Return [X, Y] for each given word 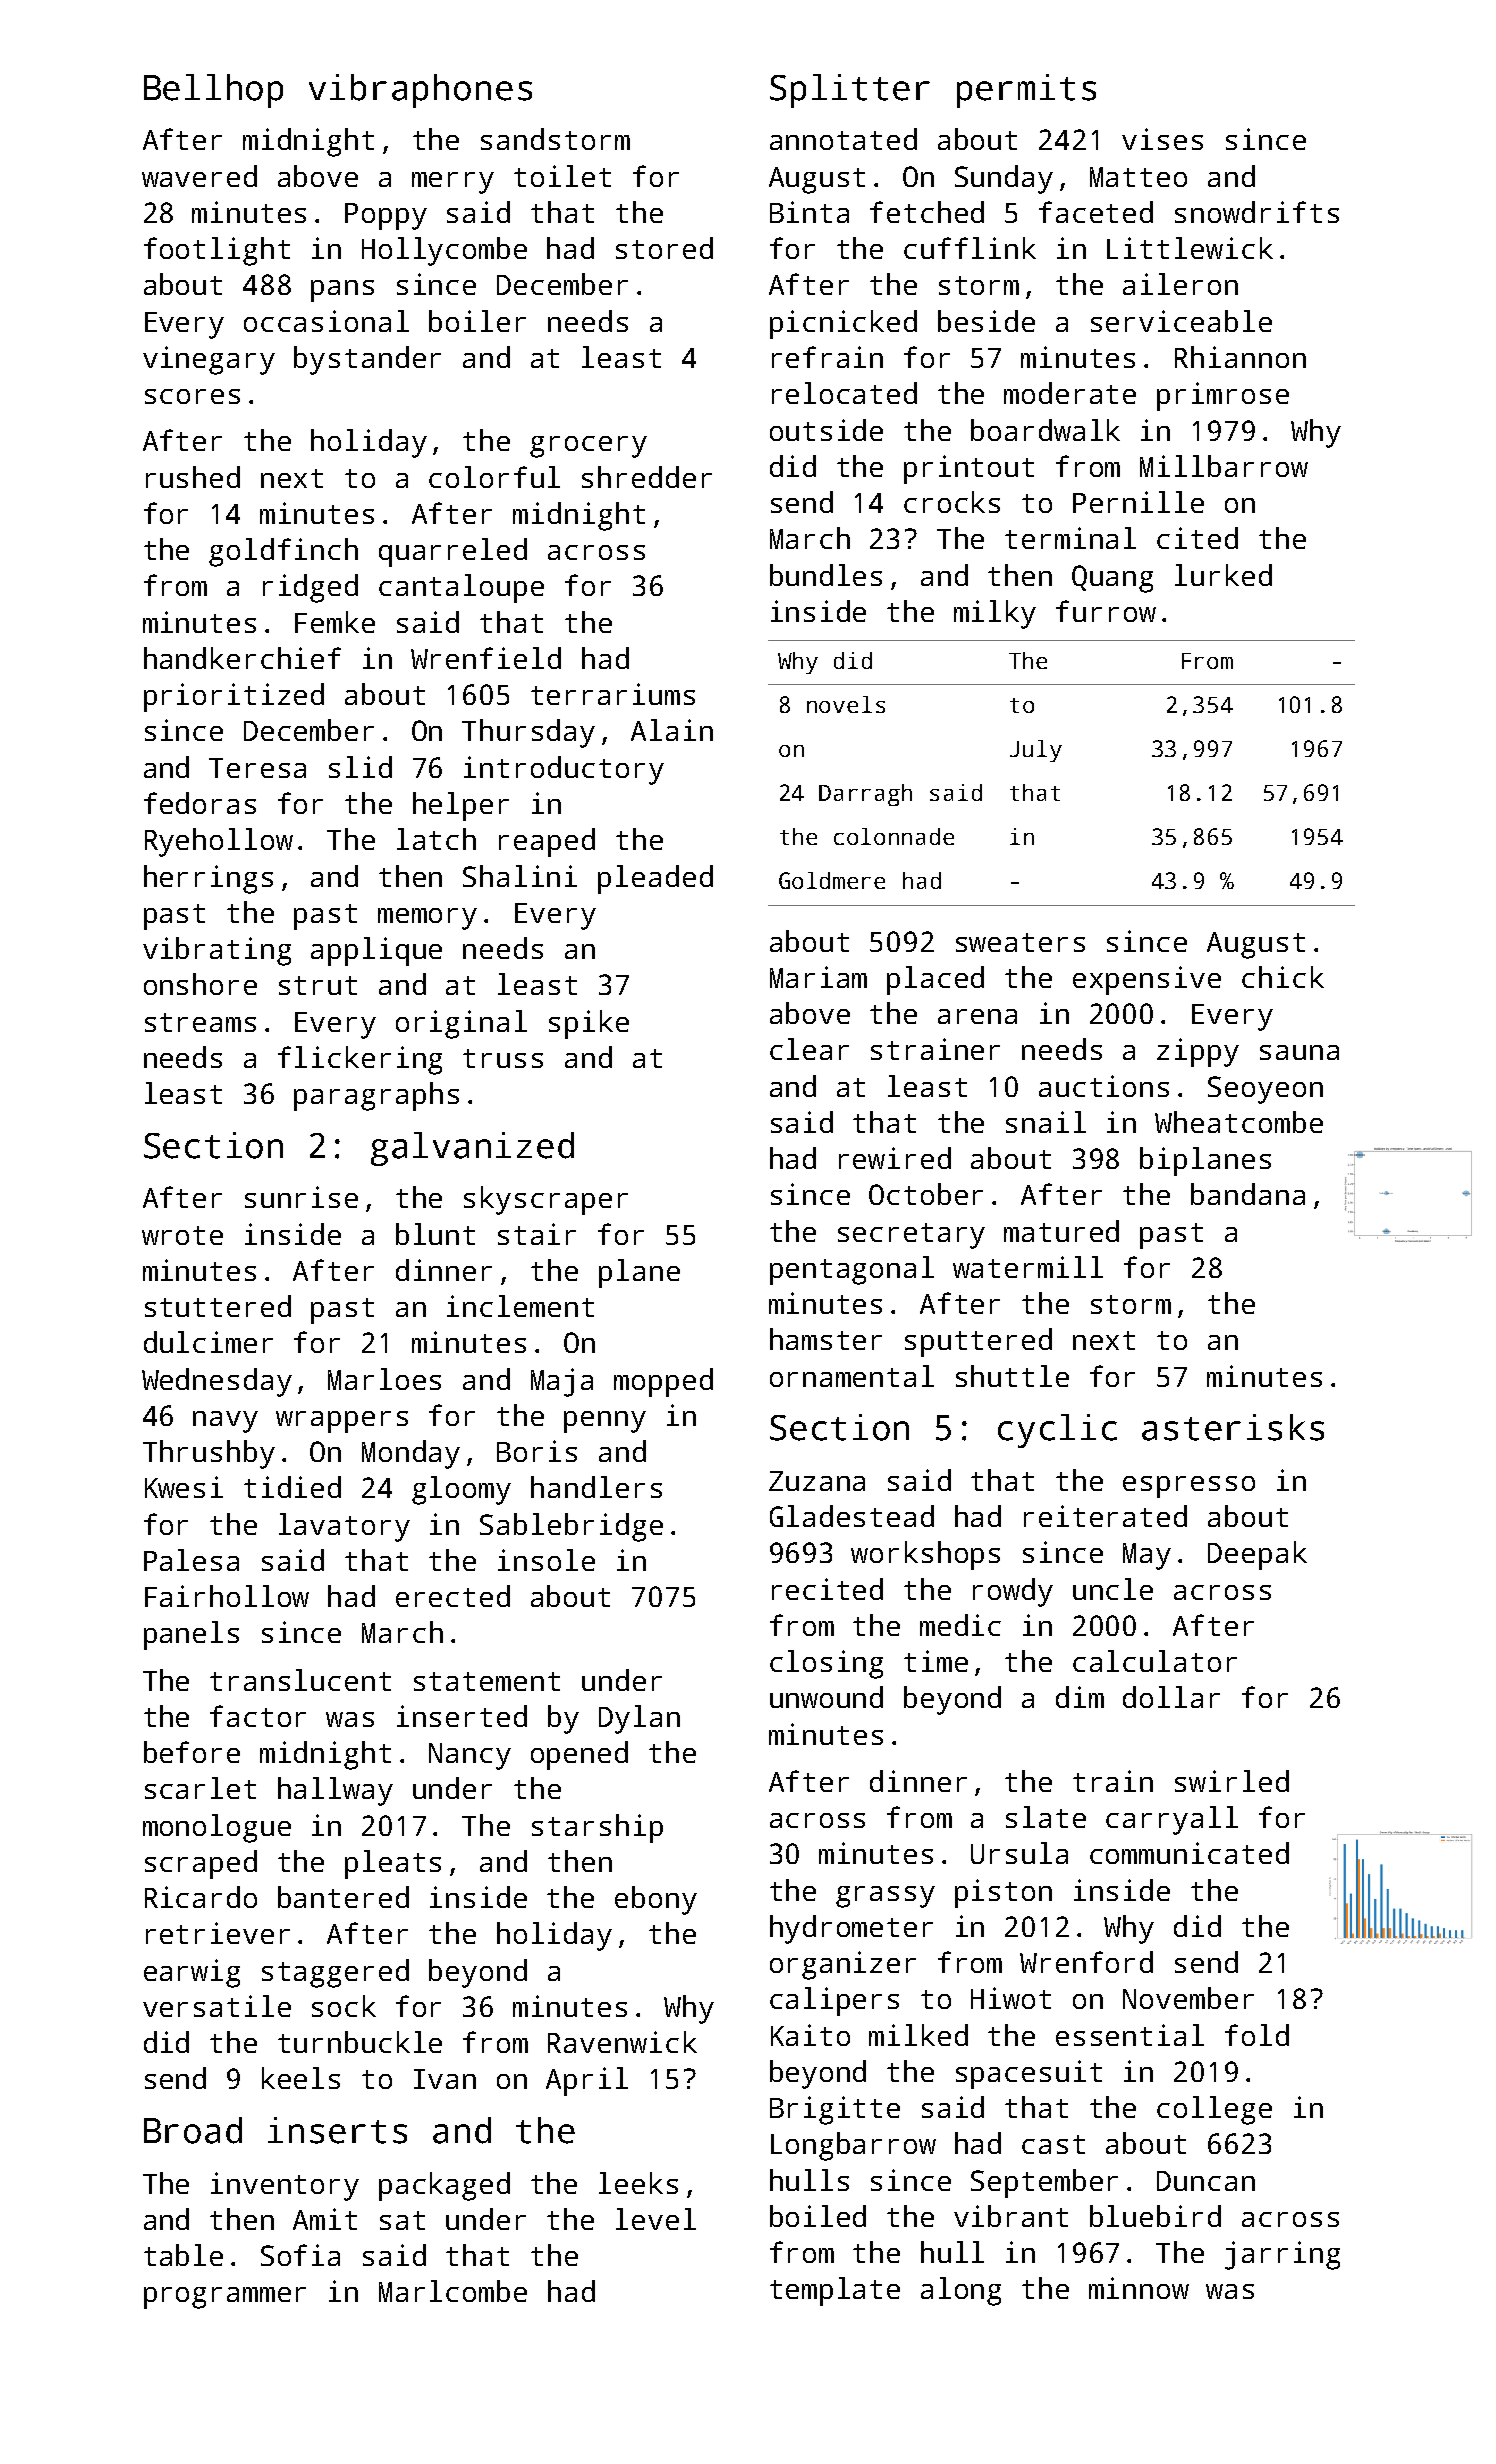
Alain [672, 730]
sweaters [1020, 942]
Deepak [1257, 1555]
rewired [895, 1158]
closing [826, 1664]
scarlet [200, 1788]
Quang [1112, 579]
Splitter [850, 91]
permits [1026, 91]
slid [360, 767]
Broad [193, 2130]
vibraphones [420, 91]
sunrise [301, 1197]
